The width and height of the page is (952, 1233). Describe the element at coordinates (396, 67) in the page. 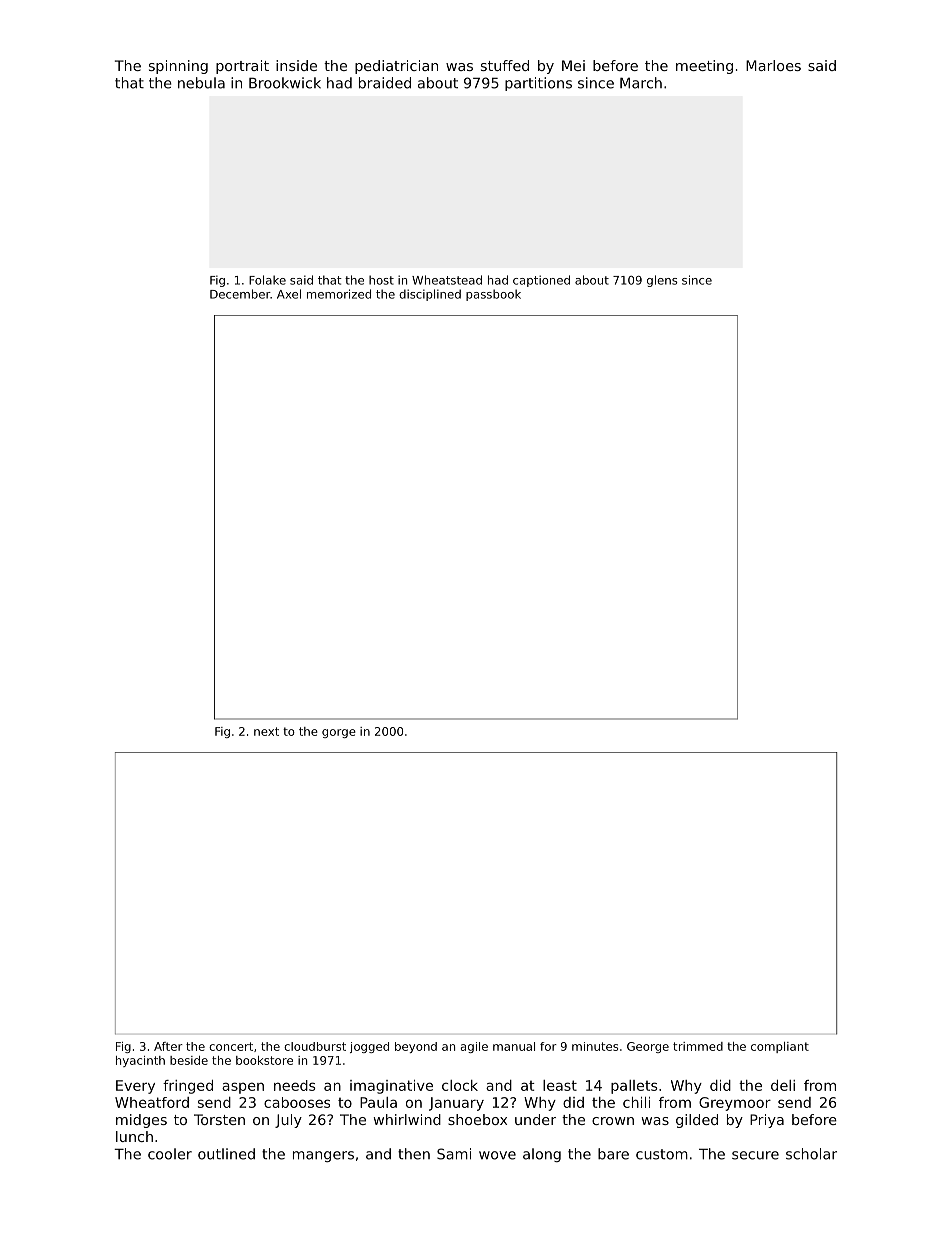

I see `pediatrician` at that location.
